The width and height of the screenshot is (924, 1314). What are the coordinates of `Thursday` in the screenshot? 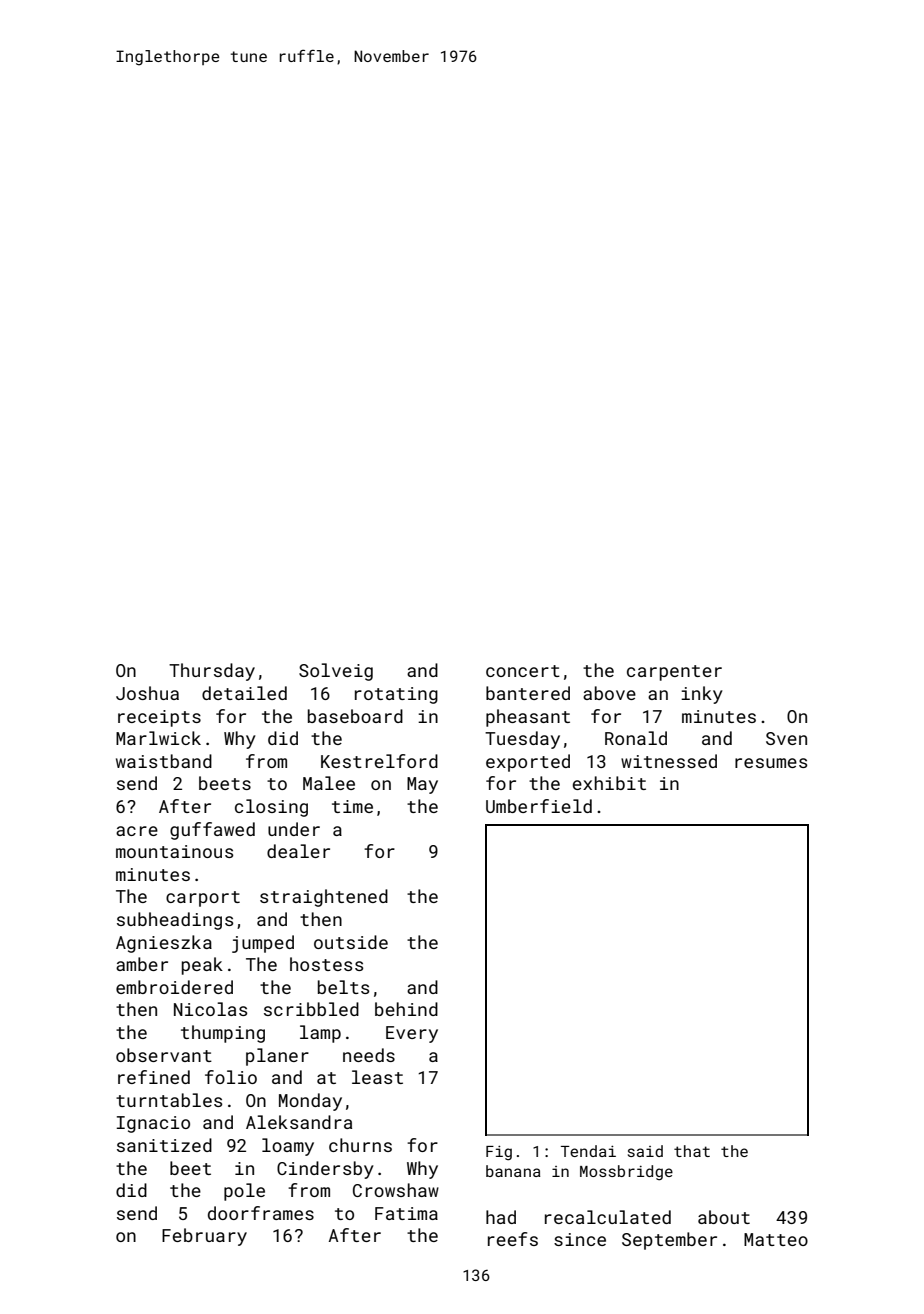 It's located at (212, 672).
